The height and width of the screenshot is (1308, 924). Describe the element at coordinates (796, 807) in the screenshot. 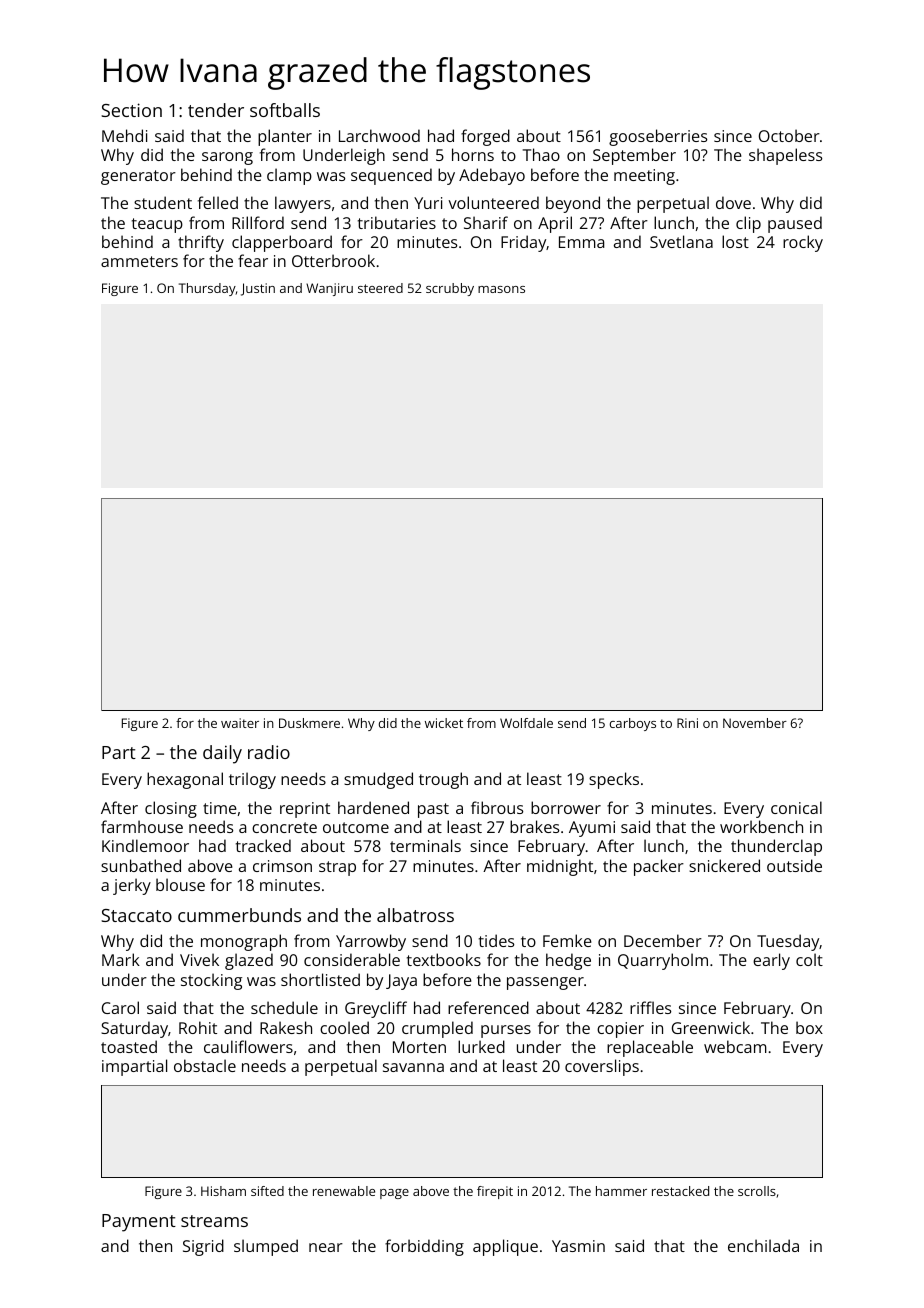

I see `conical` at that location.
